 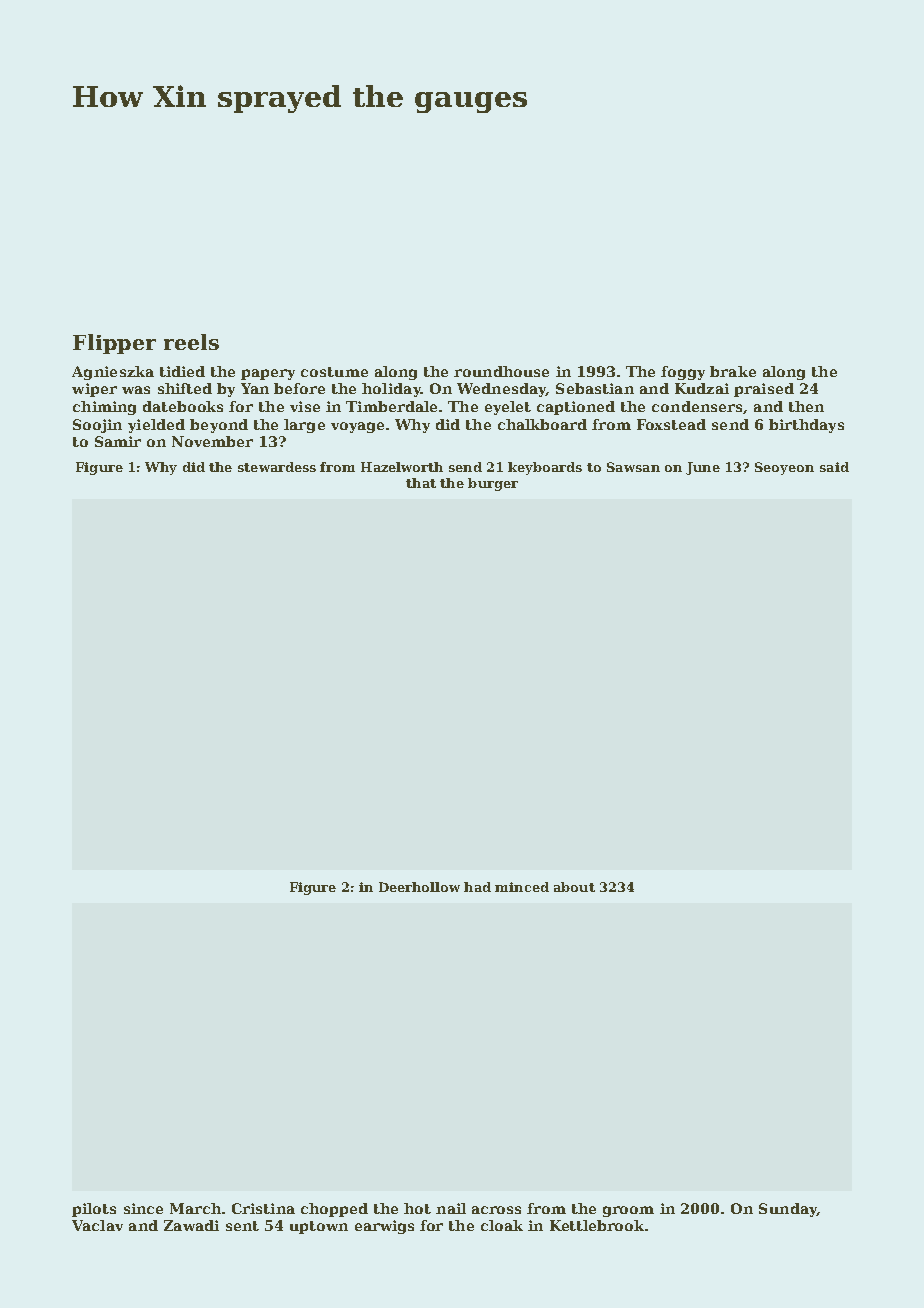 What do you see at coordinates (118, 441) in the document?
I see `Samir` at bounding box center [118, 441].
